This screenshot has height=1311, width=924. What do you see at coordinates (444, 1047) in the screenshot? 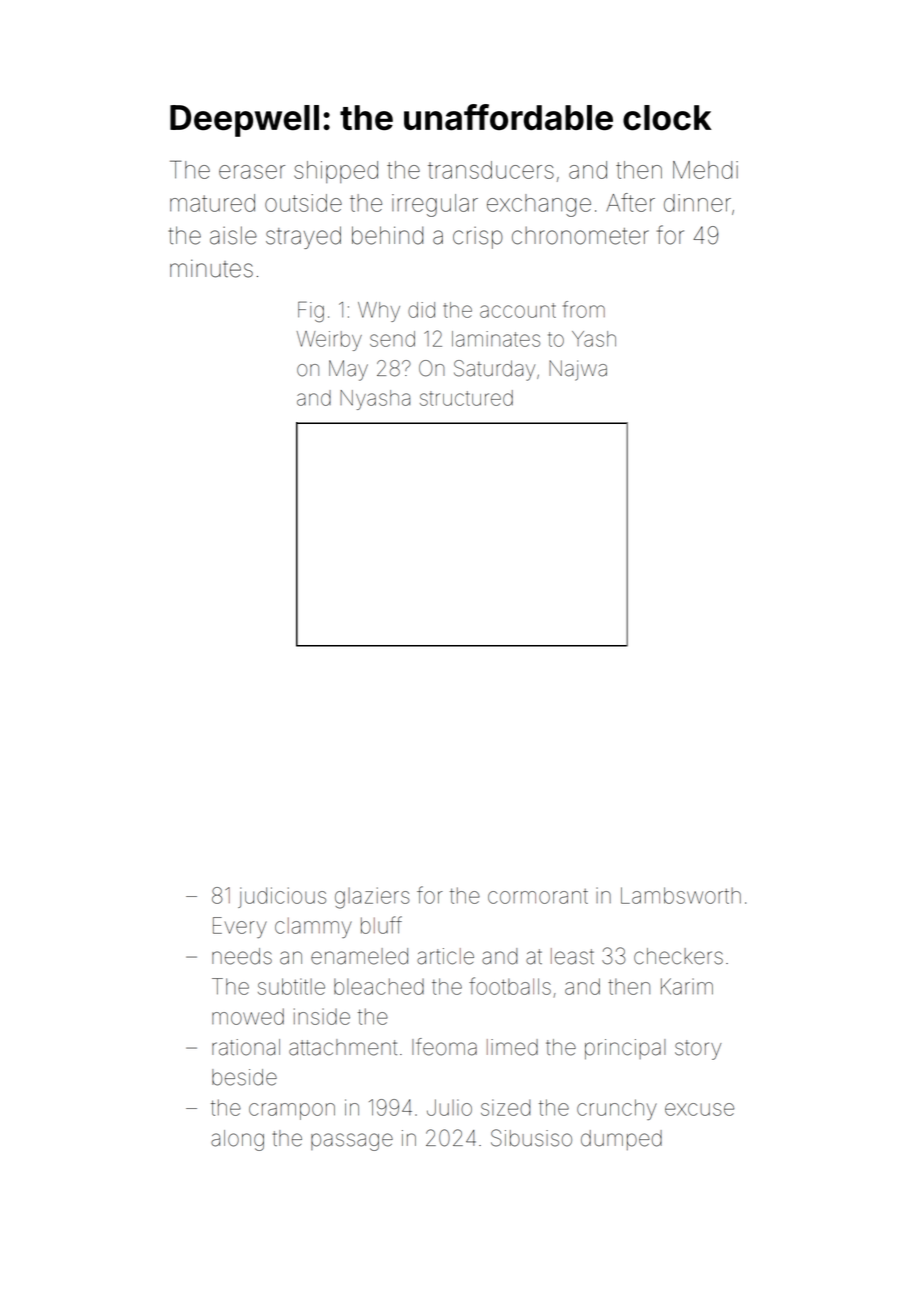
I see `Ifeoma` at bounding box center [444, 1047].
